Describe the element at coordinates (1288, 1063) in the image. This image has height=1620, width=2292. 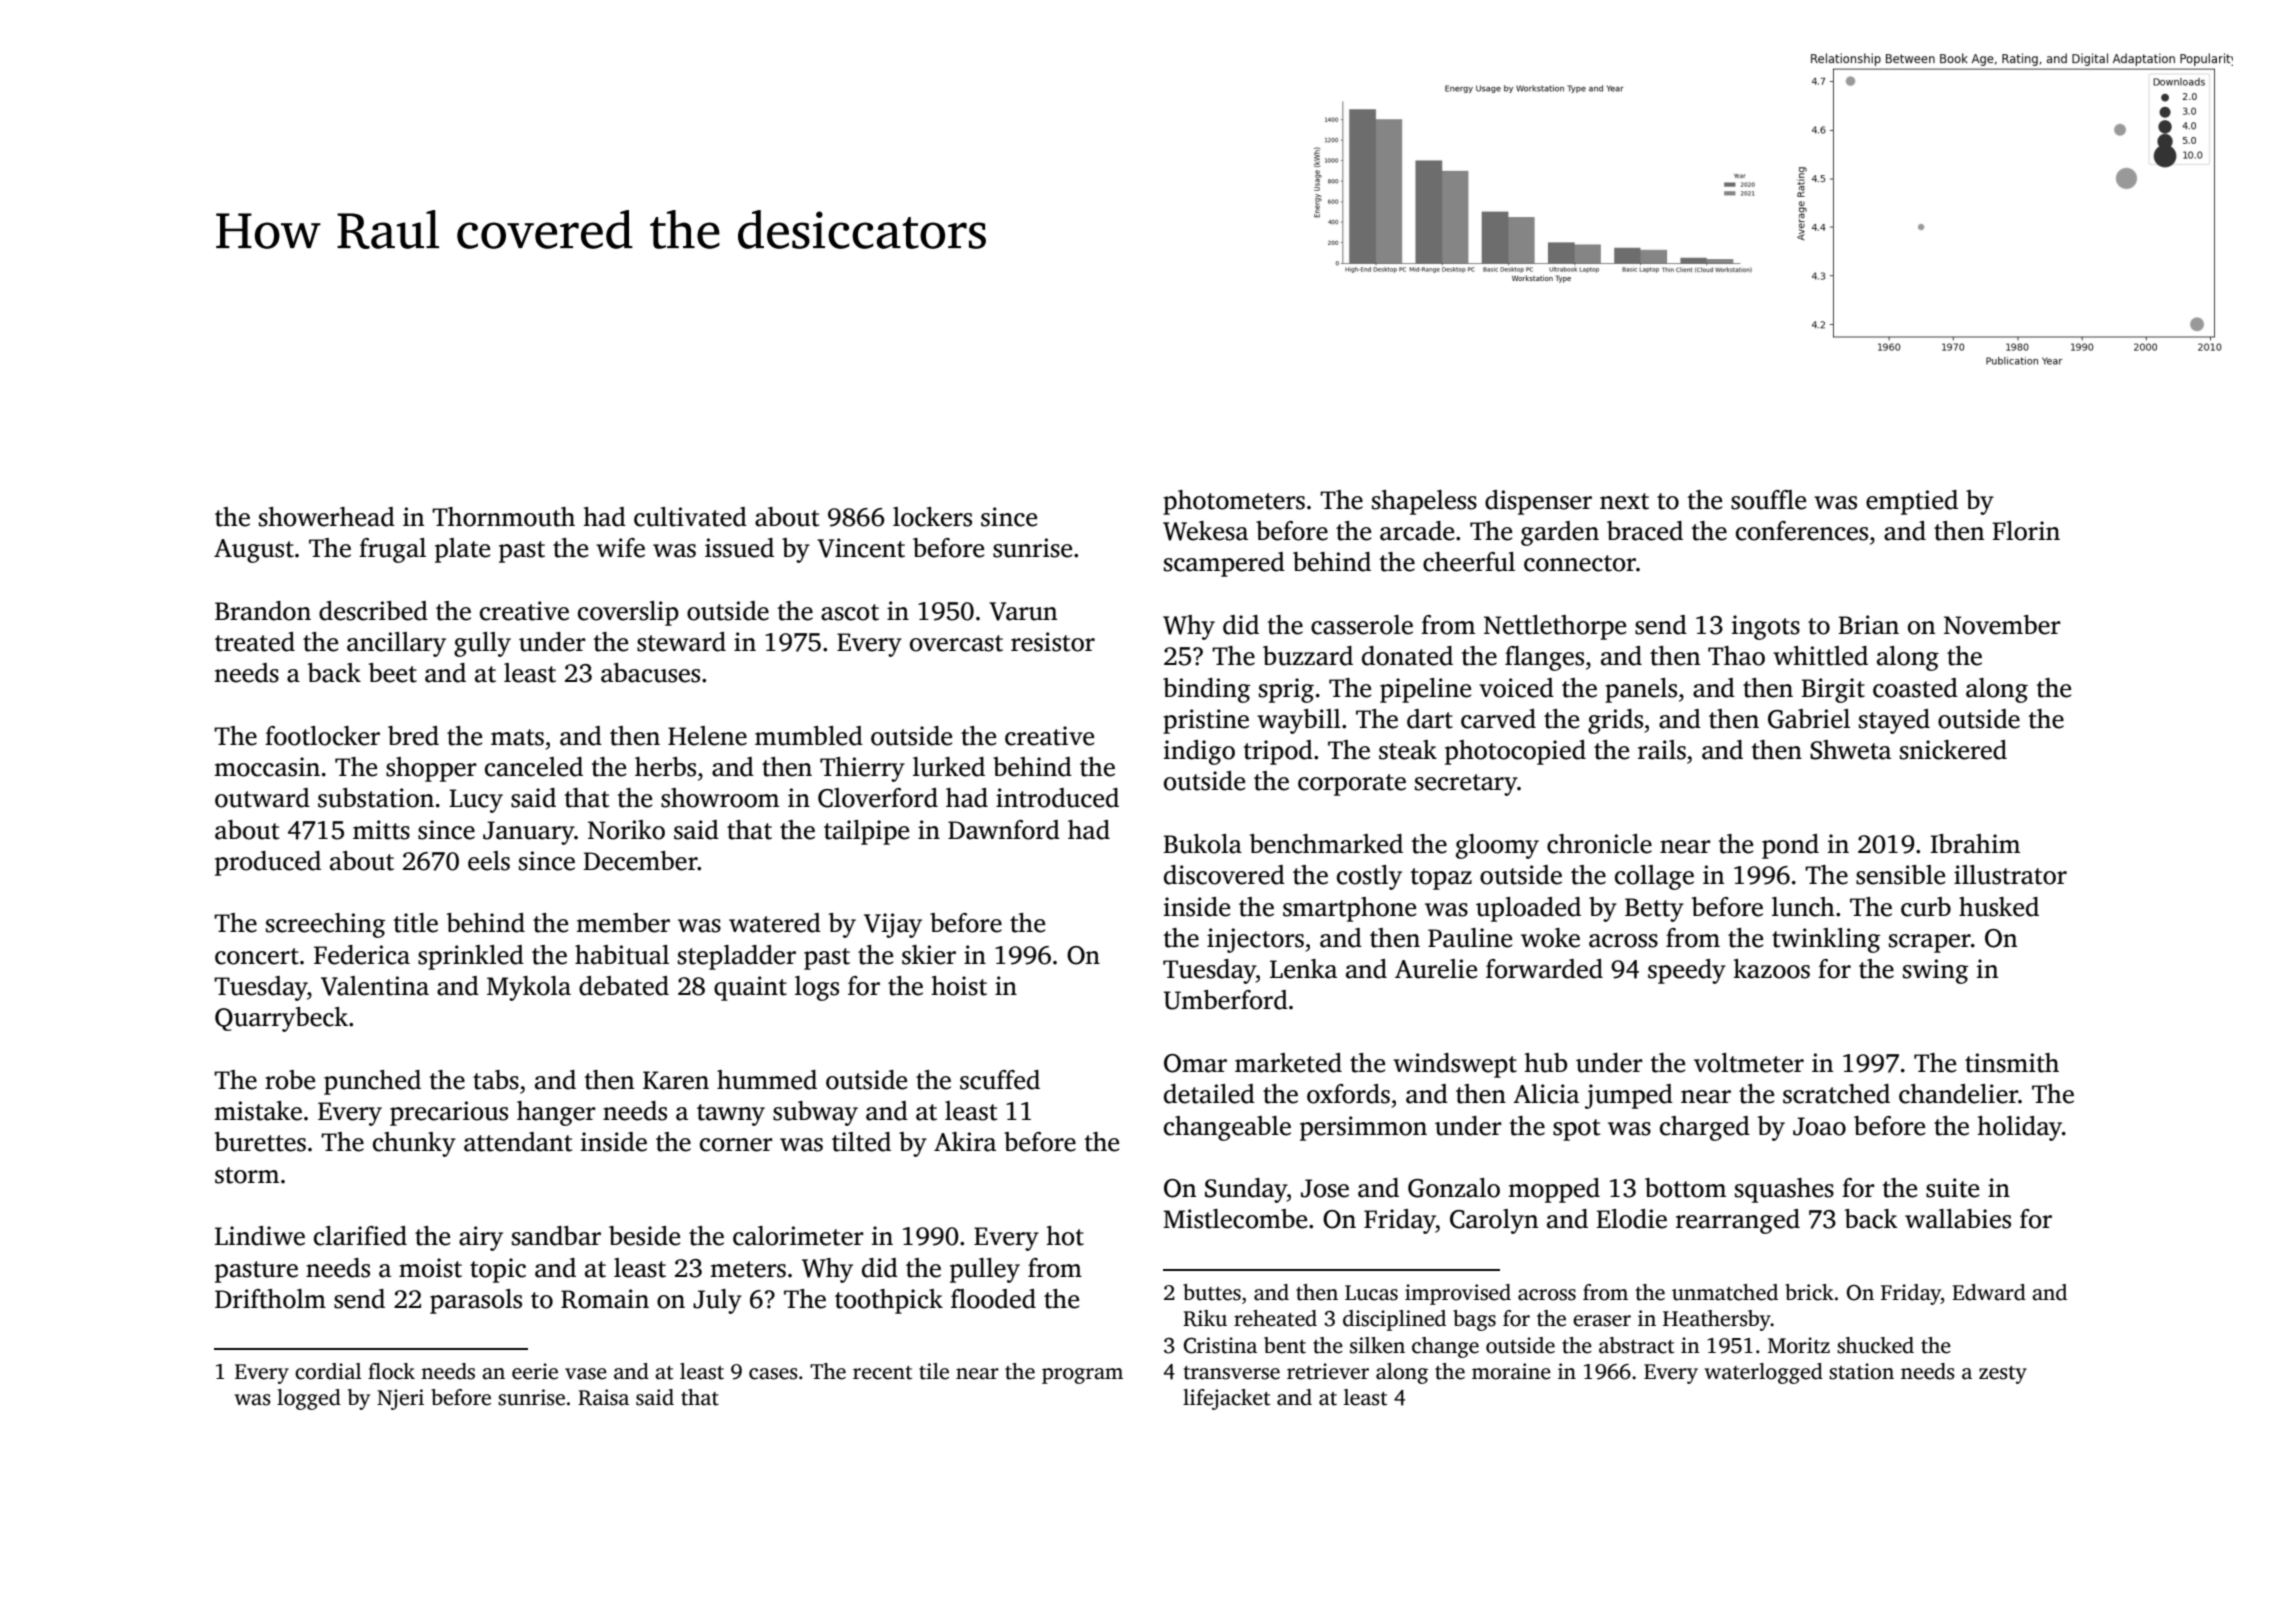
I see `marketed` at that location.
